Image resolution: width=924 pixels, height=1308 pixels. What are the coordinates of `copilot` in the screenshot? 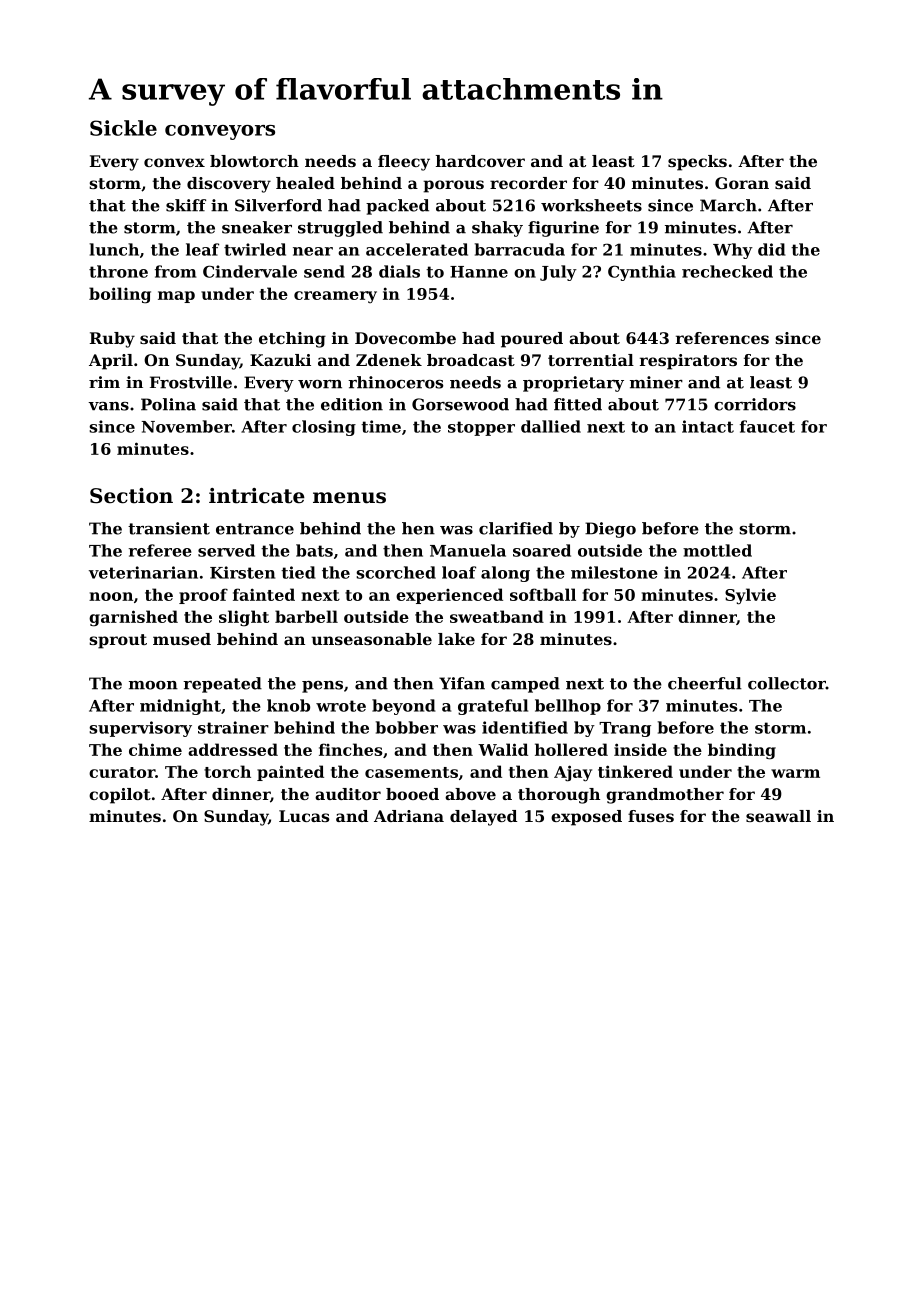 It's located at (120, 796).
